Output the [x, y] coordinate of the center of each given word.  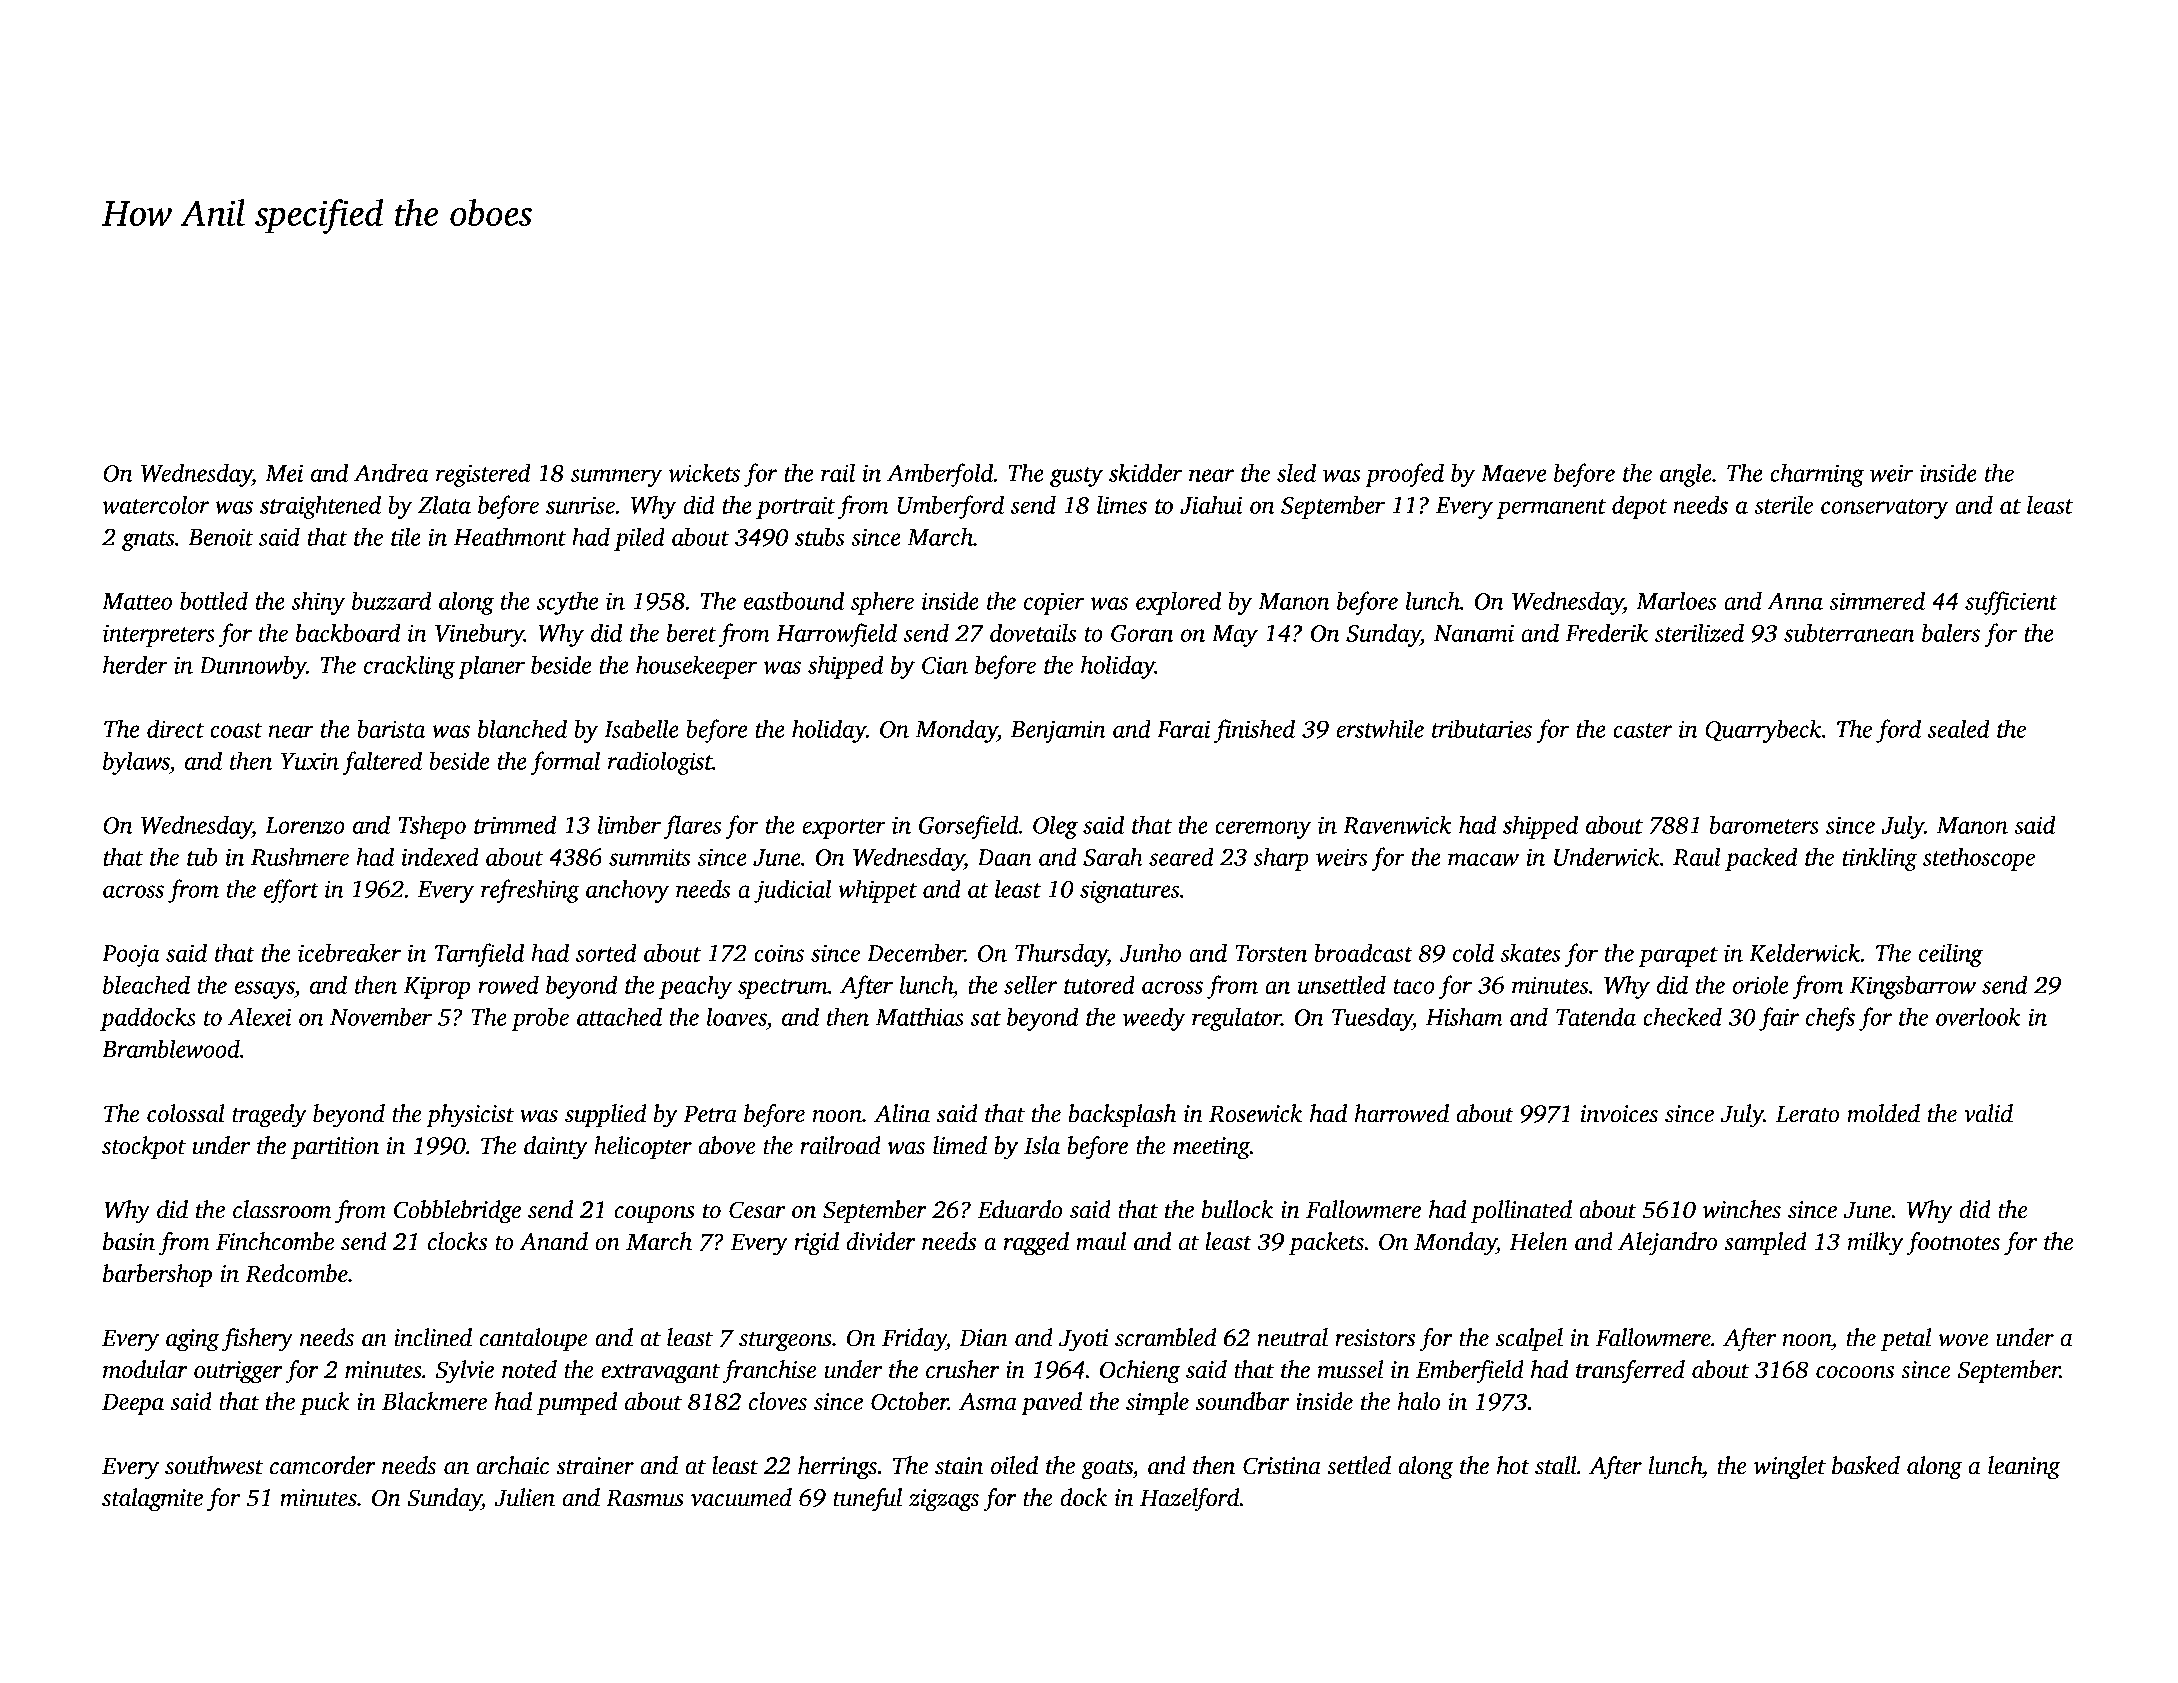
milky [1875, 1244]
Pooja [131, 955]
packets [1326, 1244]
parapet [1678, 957]
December [916, 952]
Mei [284, 473]
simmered [1877, 600]
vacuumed [741, 1497]
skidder [1146, 472]
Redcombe [296, 1273]
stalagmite [152, 1500]
